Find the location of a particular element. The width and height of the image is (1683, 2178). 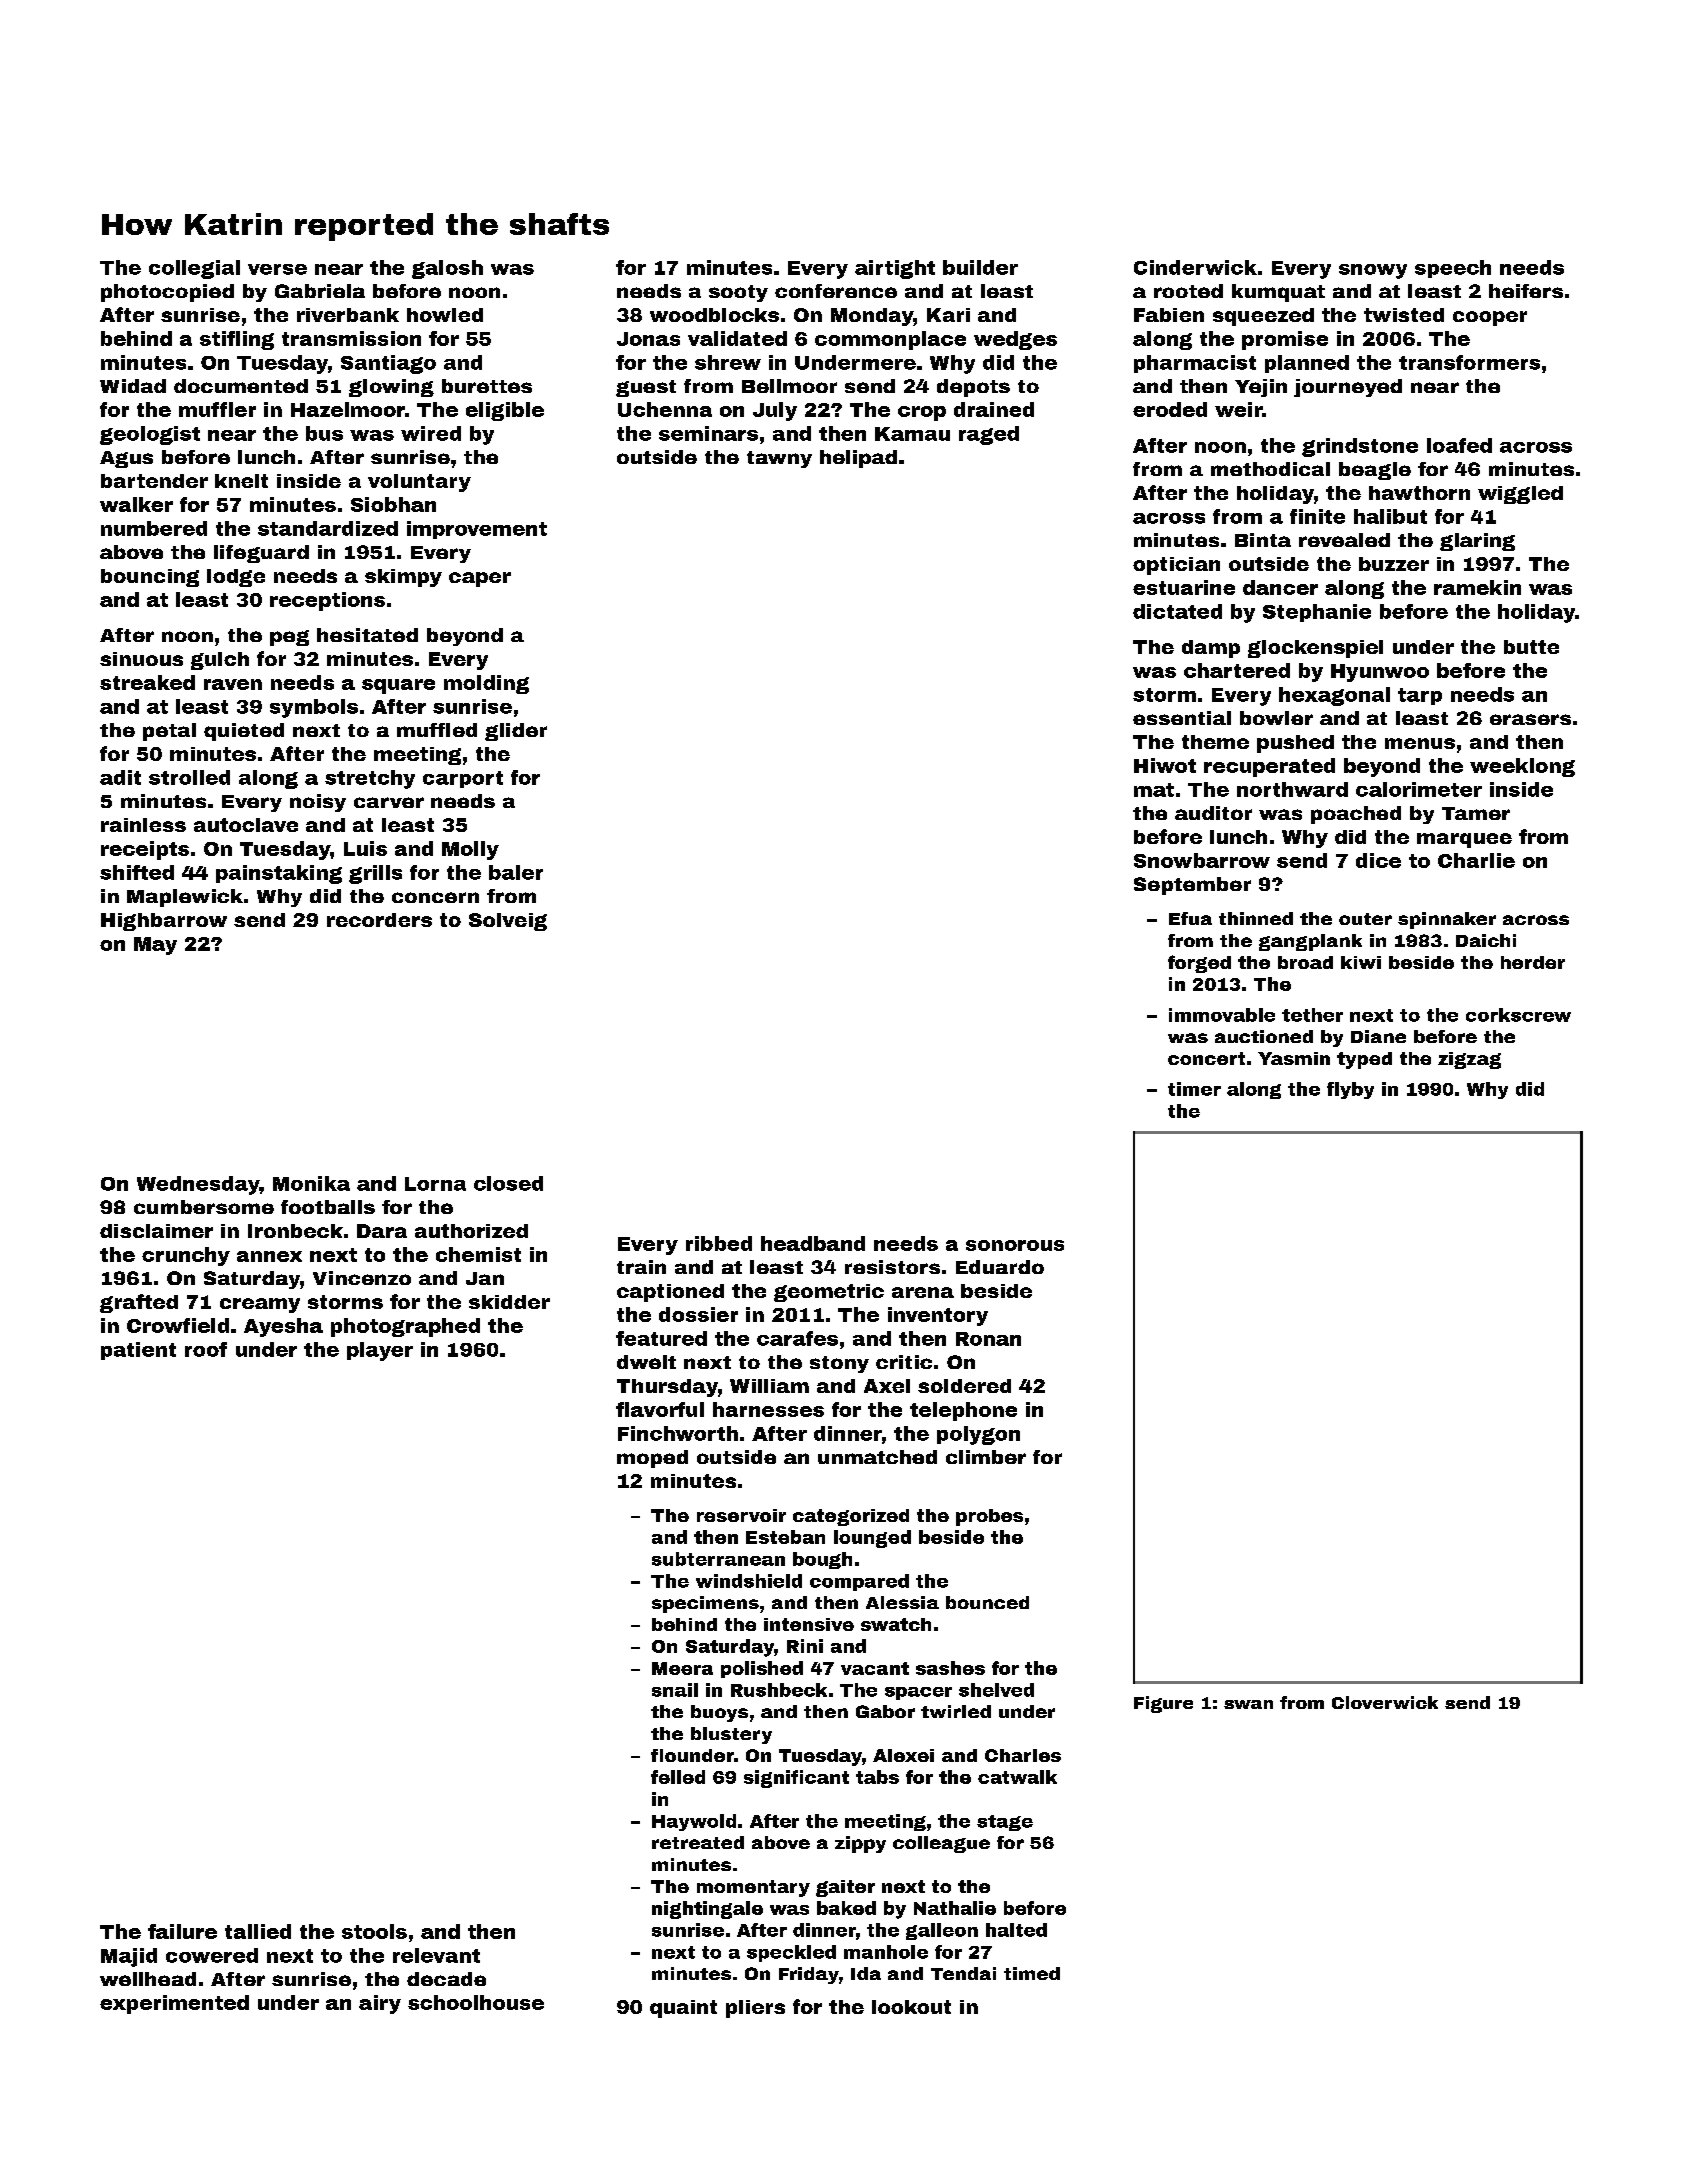

bounced is located at coordinates (987, 1602).
